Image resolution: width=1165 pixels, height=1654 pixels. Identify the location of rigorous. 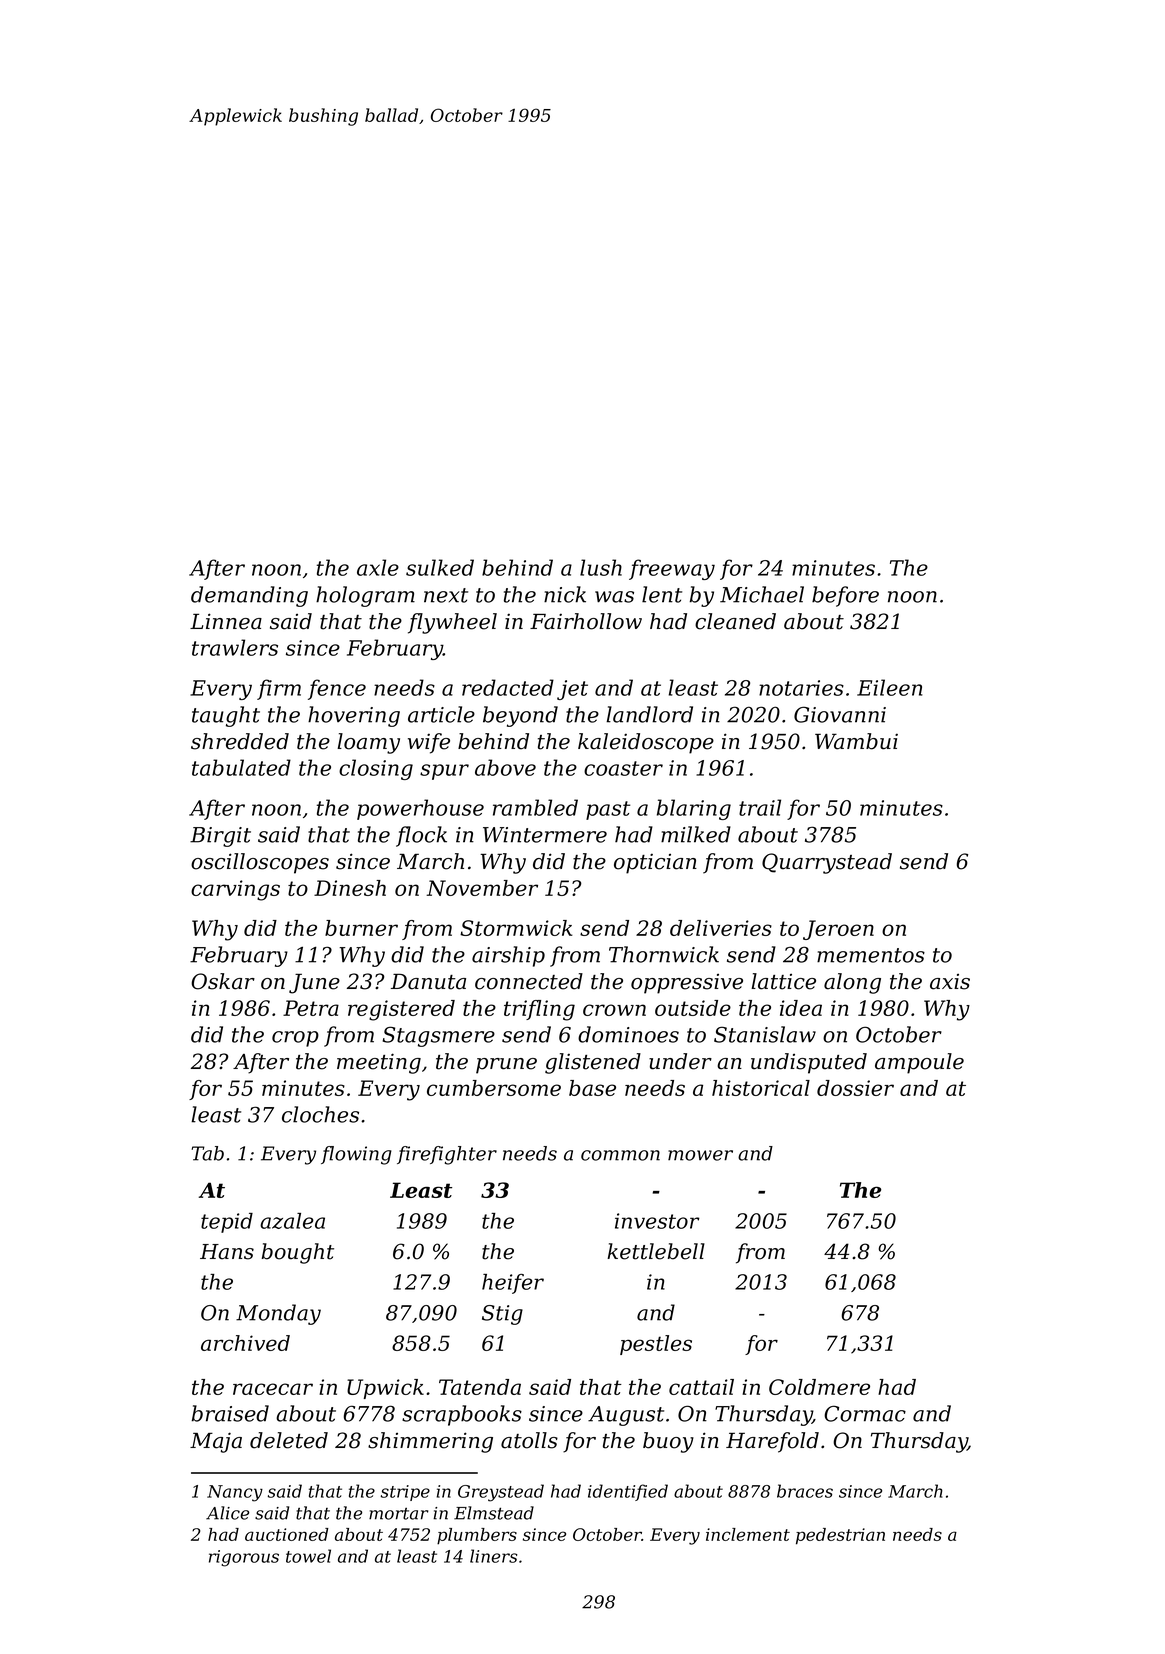
(244, 1558).
